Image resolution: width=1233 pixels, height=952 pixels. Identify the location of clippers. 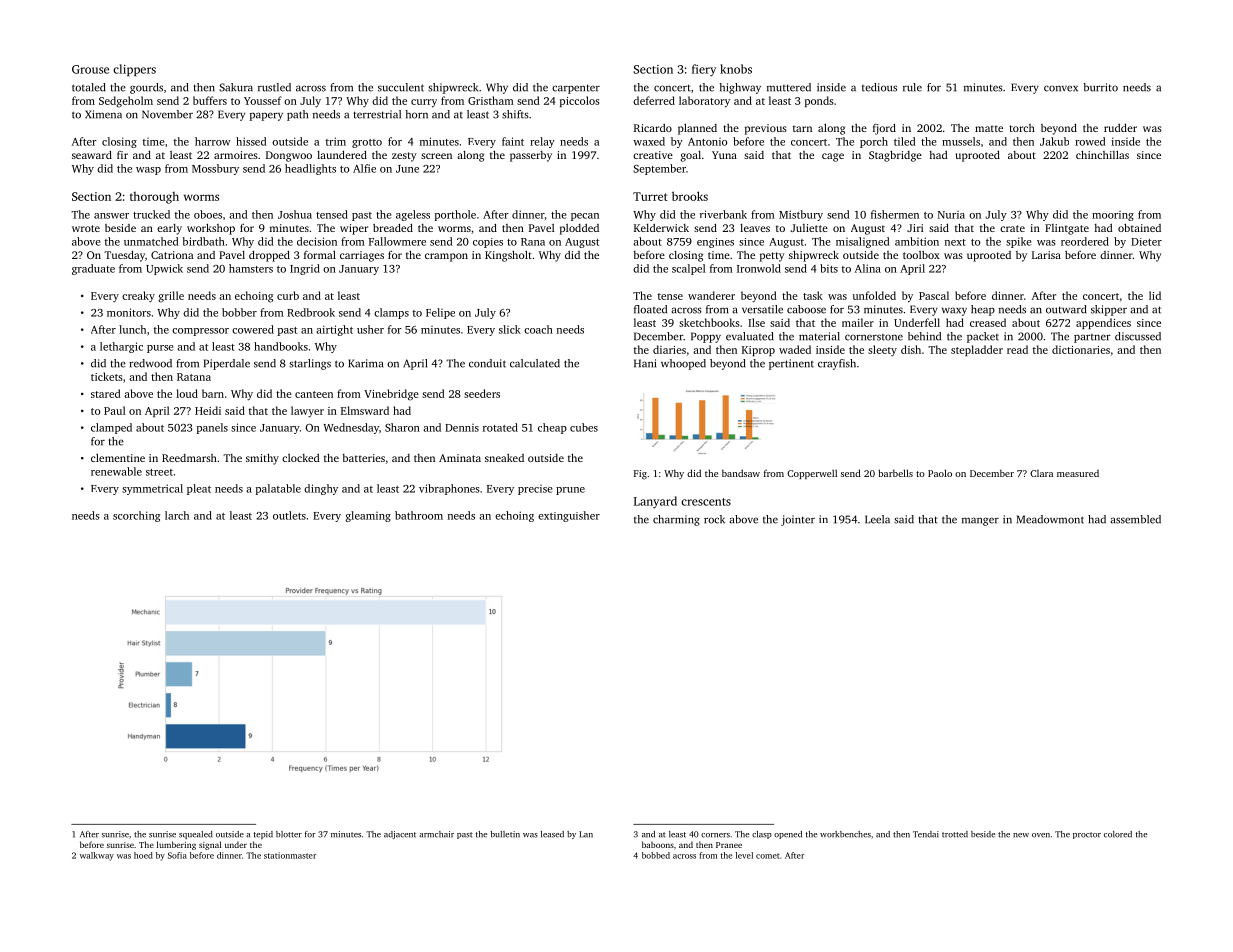
(134, 70).
